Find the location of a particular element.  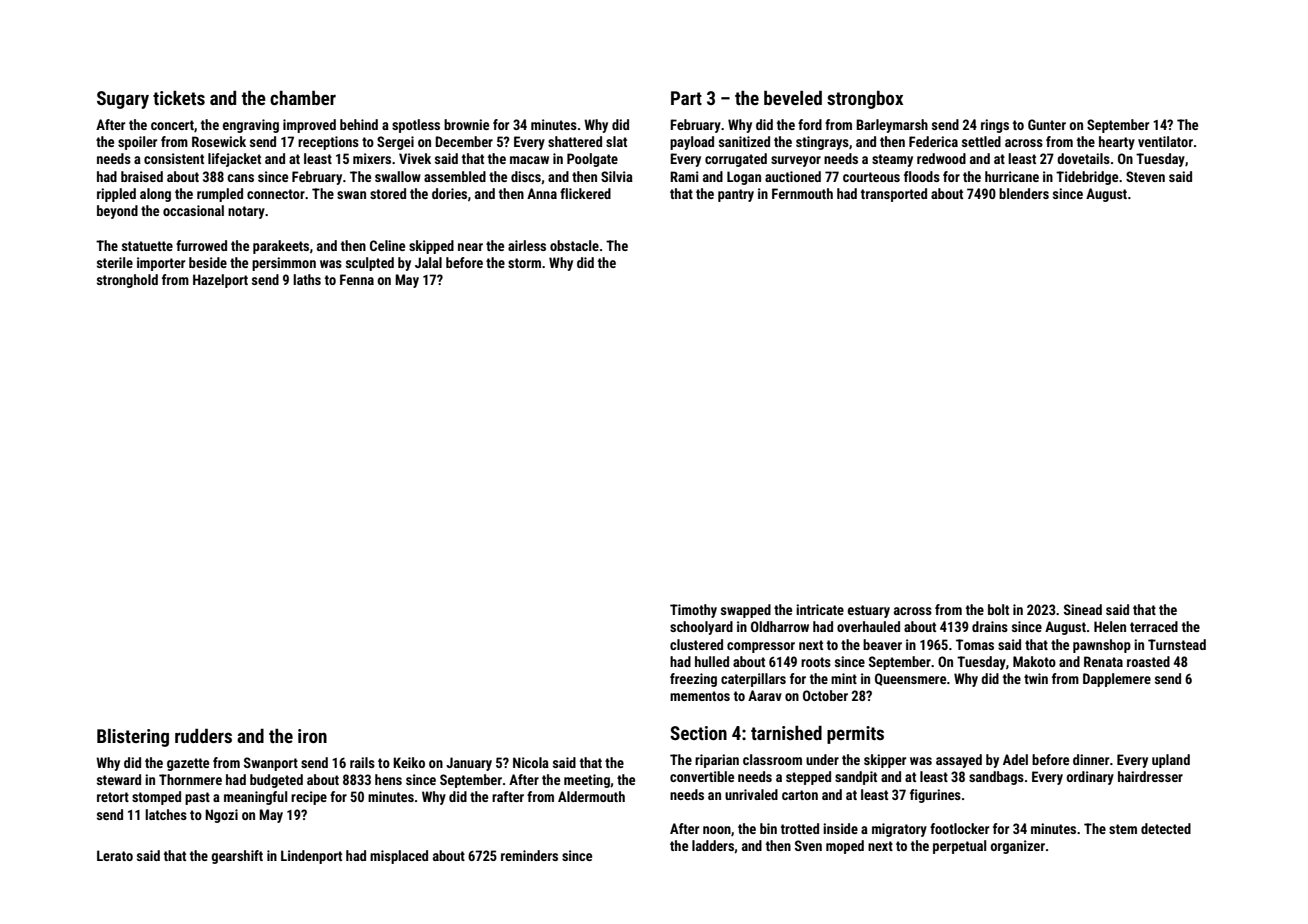

Dapplemere is located at coordinates (1117, 680).
